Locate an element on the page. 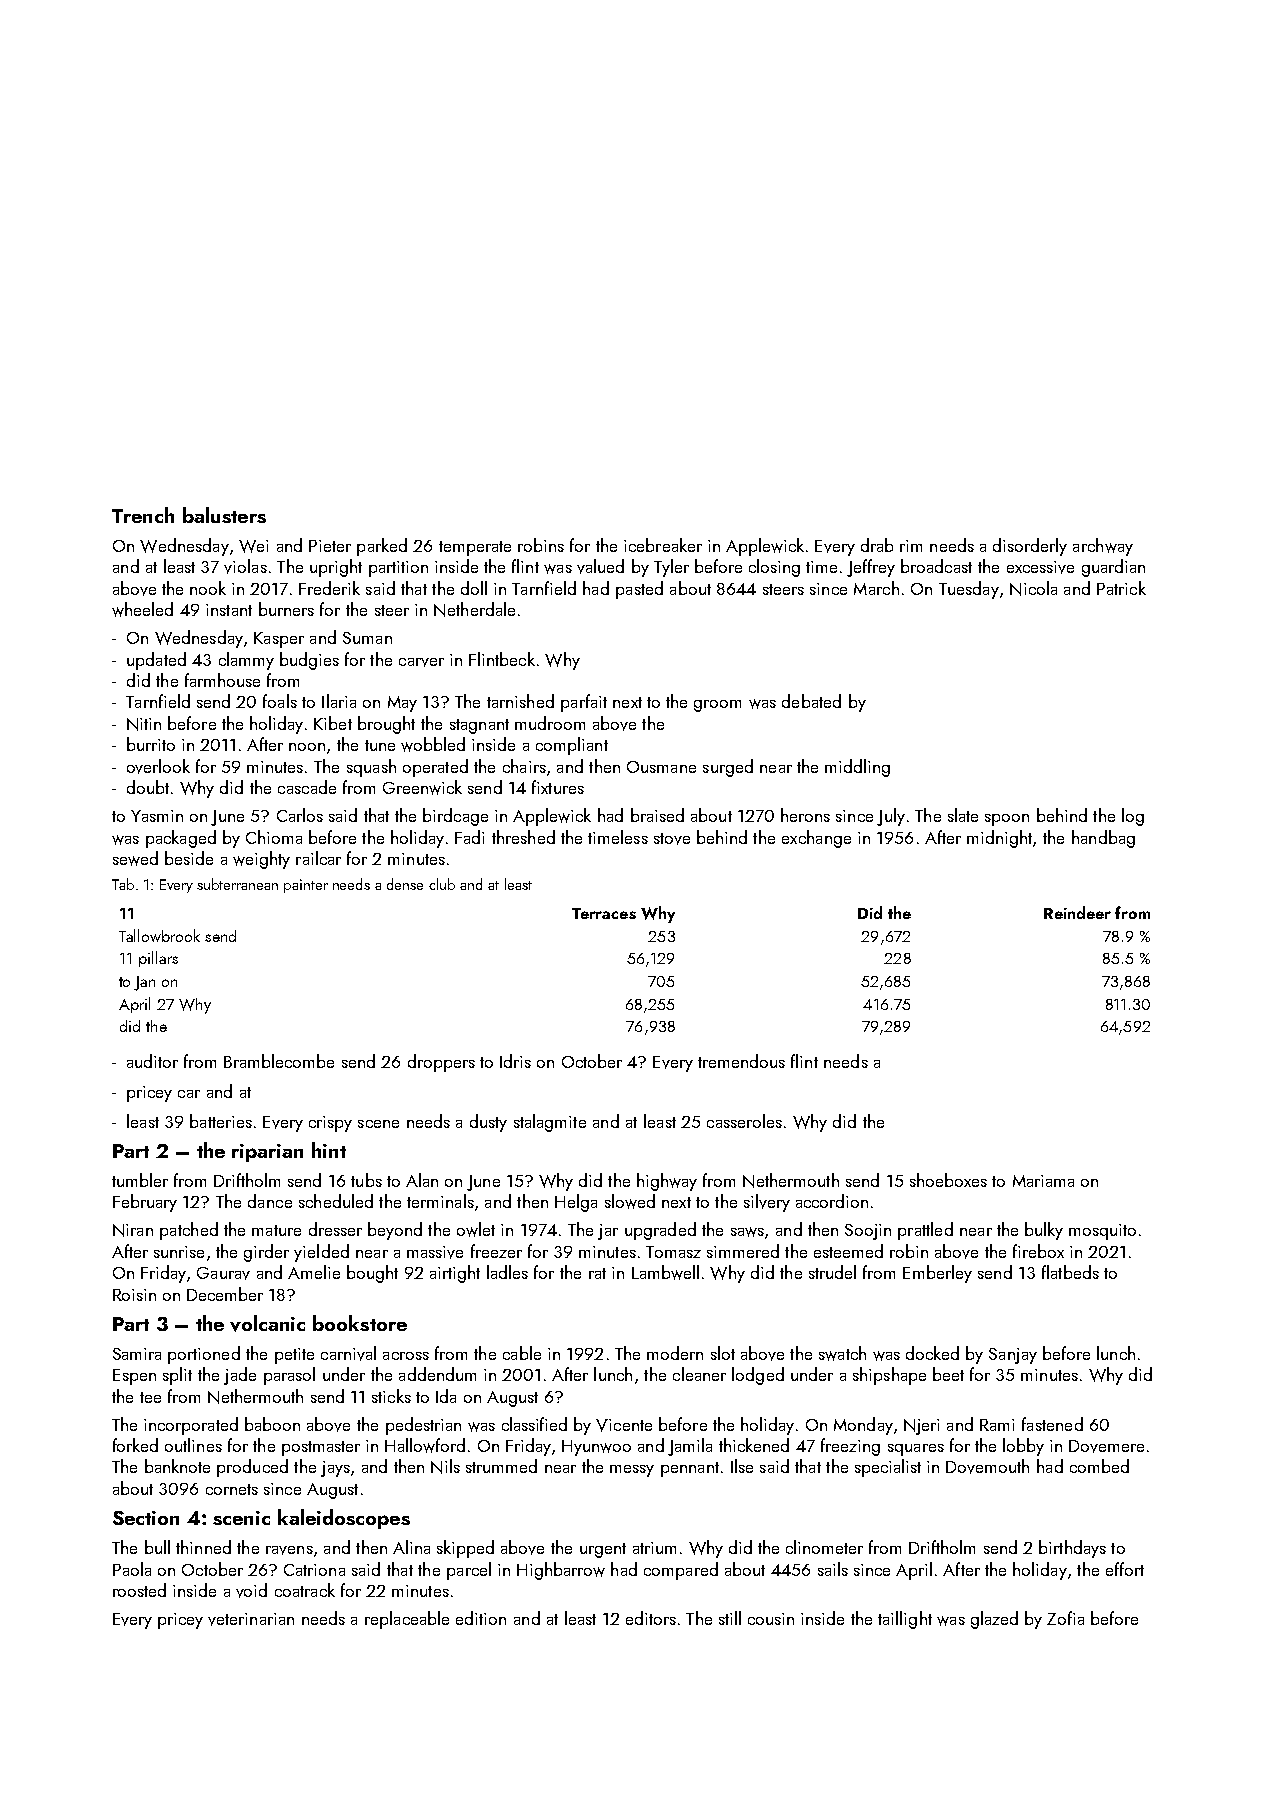  editors is located at coordinates (651, 1618).
